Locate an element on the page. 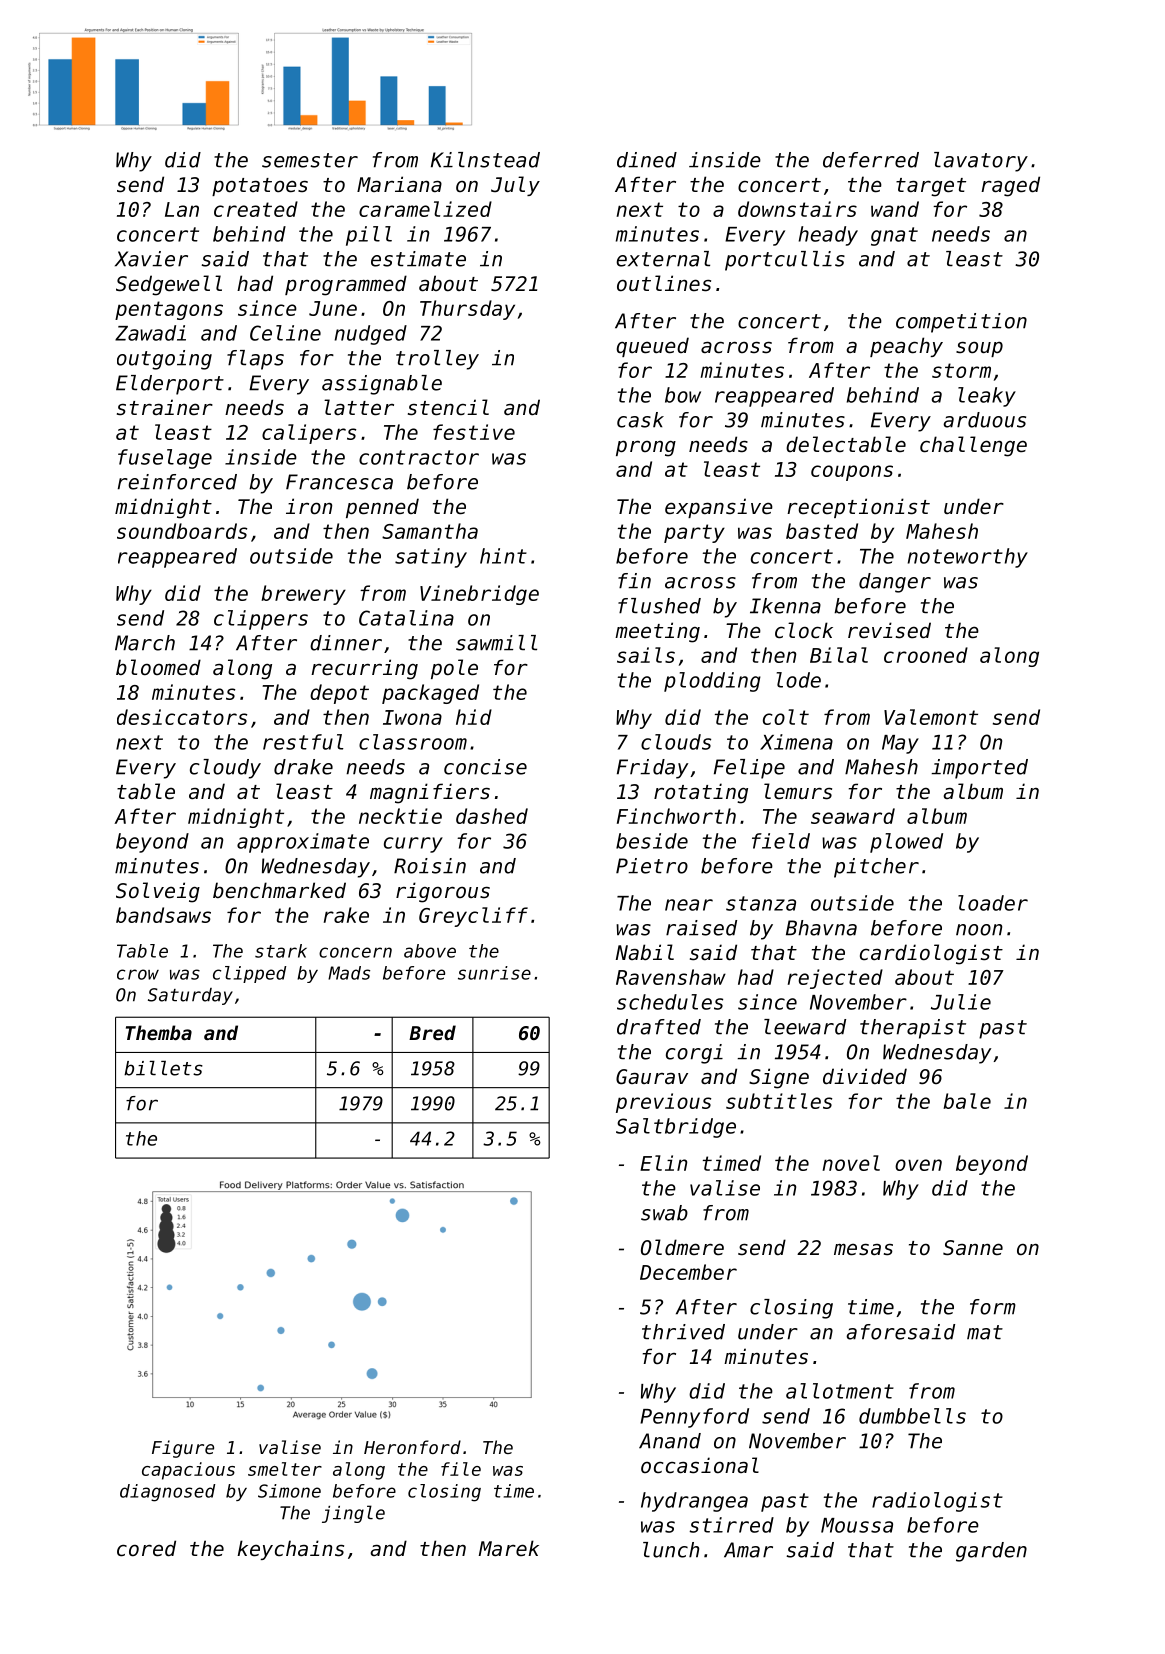 The width and height of the document is (1165, 1654). cored is located at coordinates (146, 1548).
